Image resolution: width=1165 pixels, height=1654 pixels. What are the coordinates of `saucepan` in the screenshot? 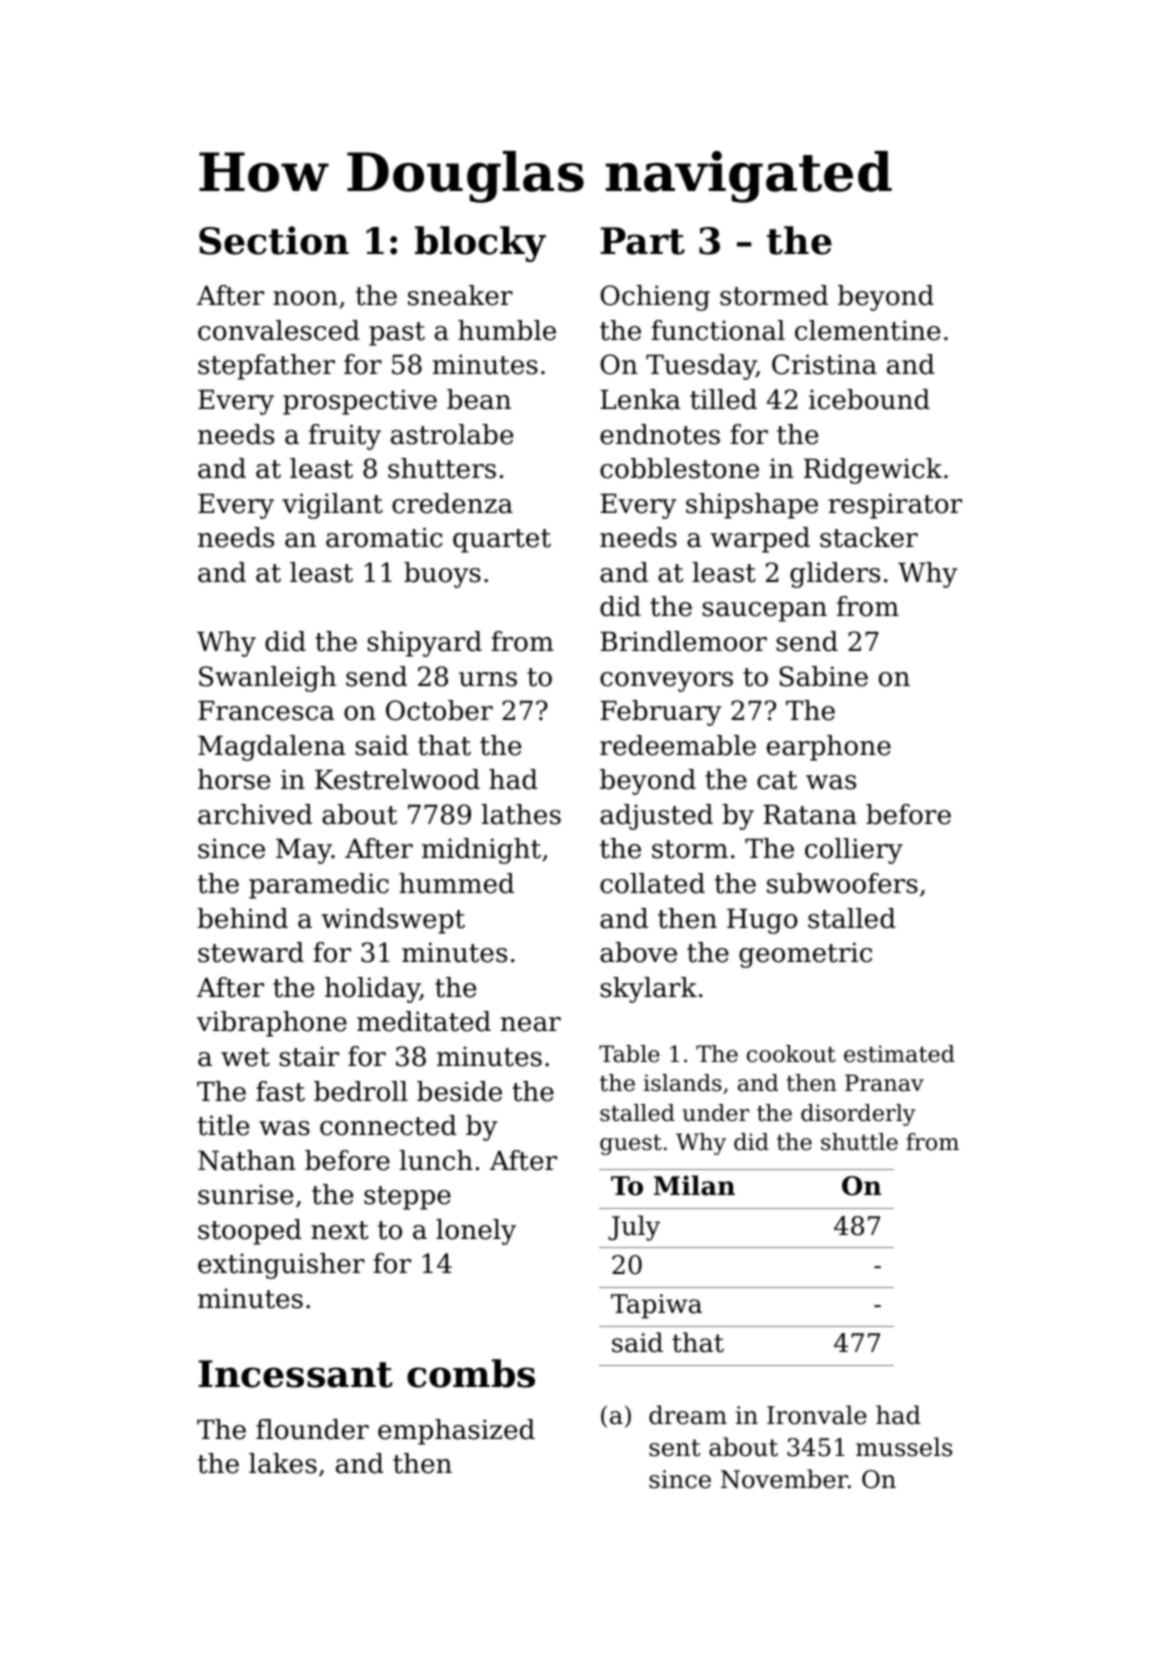 It's located at (764, 612).
